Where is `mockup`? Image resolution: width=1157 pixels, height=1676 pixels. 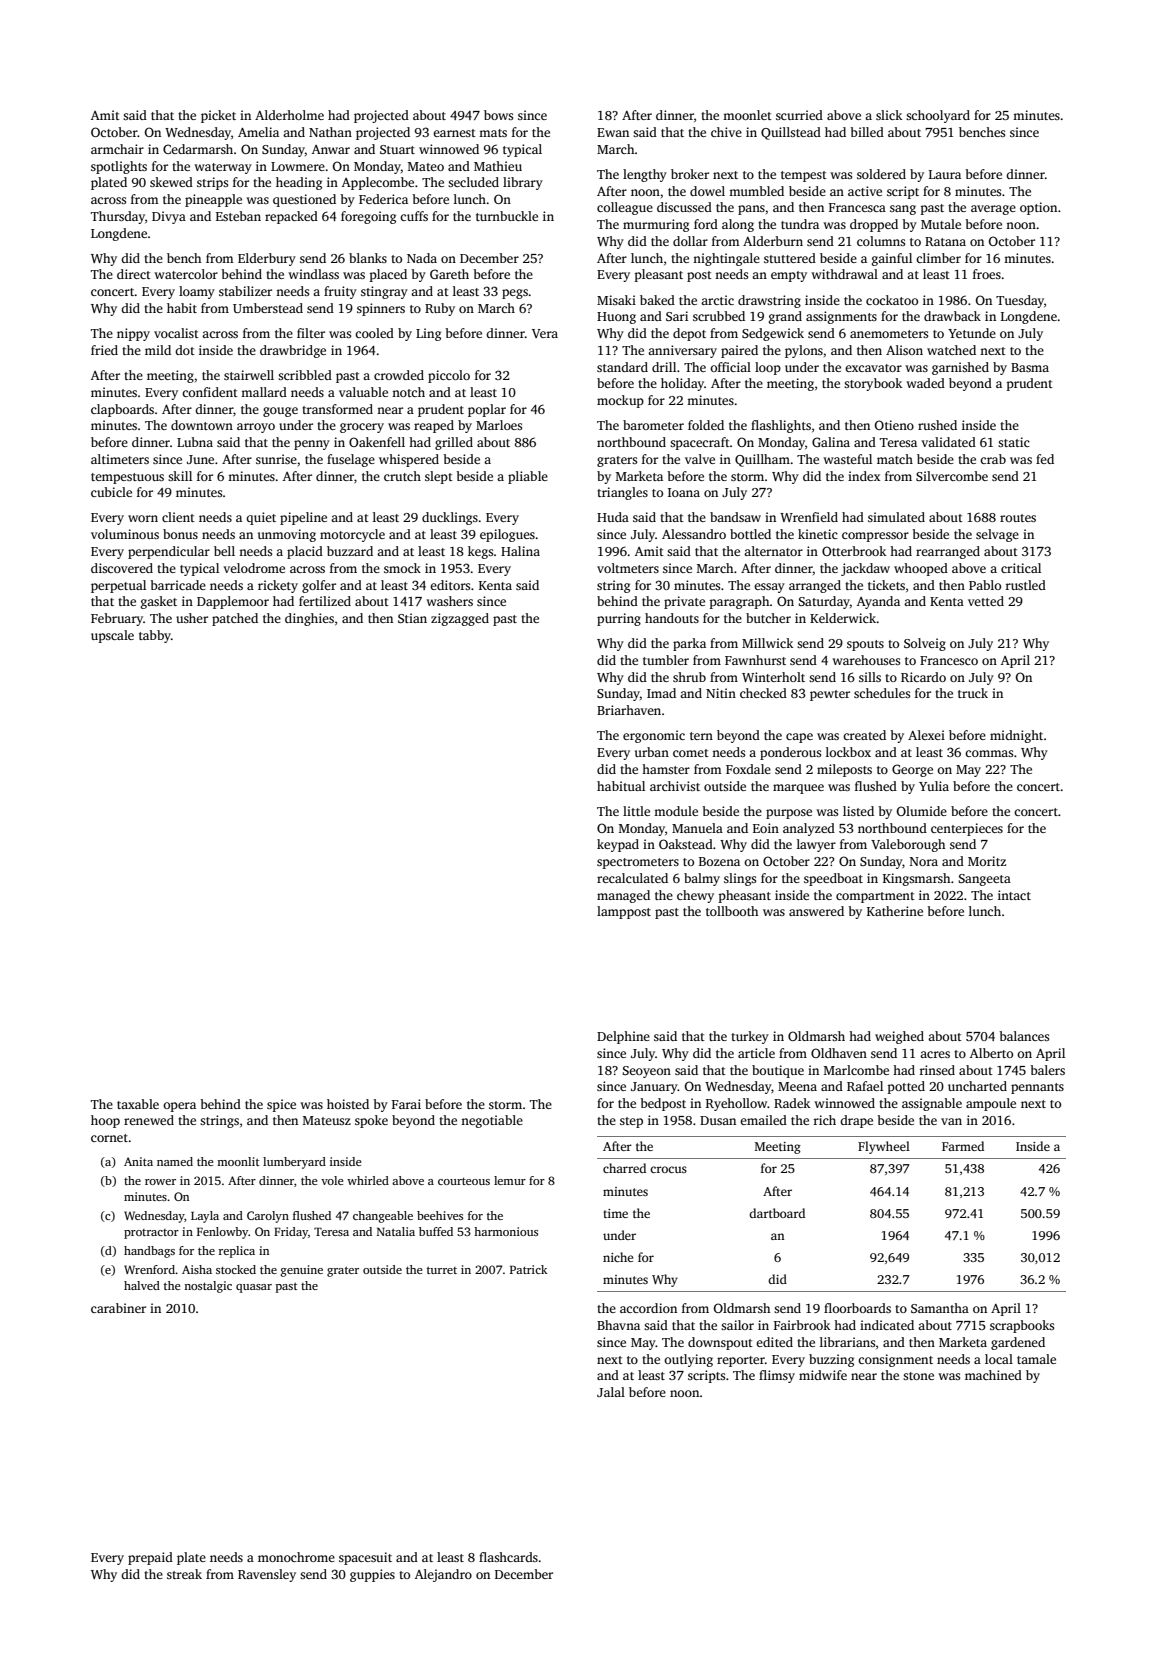 mockup is located at coordinates (620, 401).
